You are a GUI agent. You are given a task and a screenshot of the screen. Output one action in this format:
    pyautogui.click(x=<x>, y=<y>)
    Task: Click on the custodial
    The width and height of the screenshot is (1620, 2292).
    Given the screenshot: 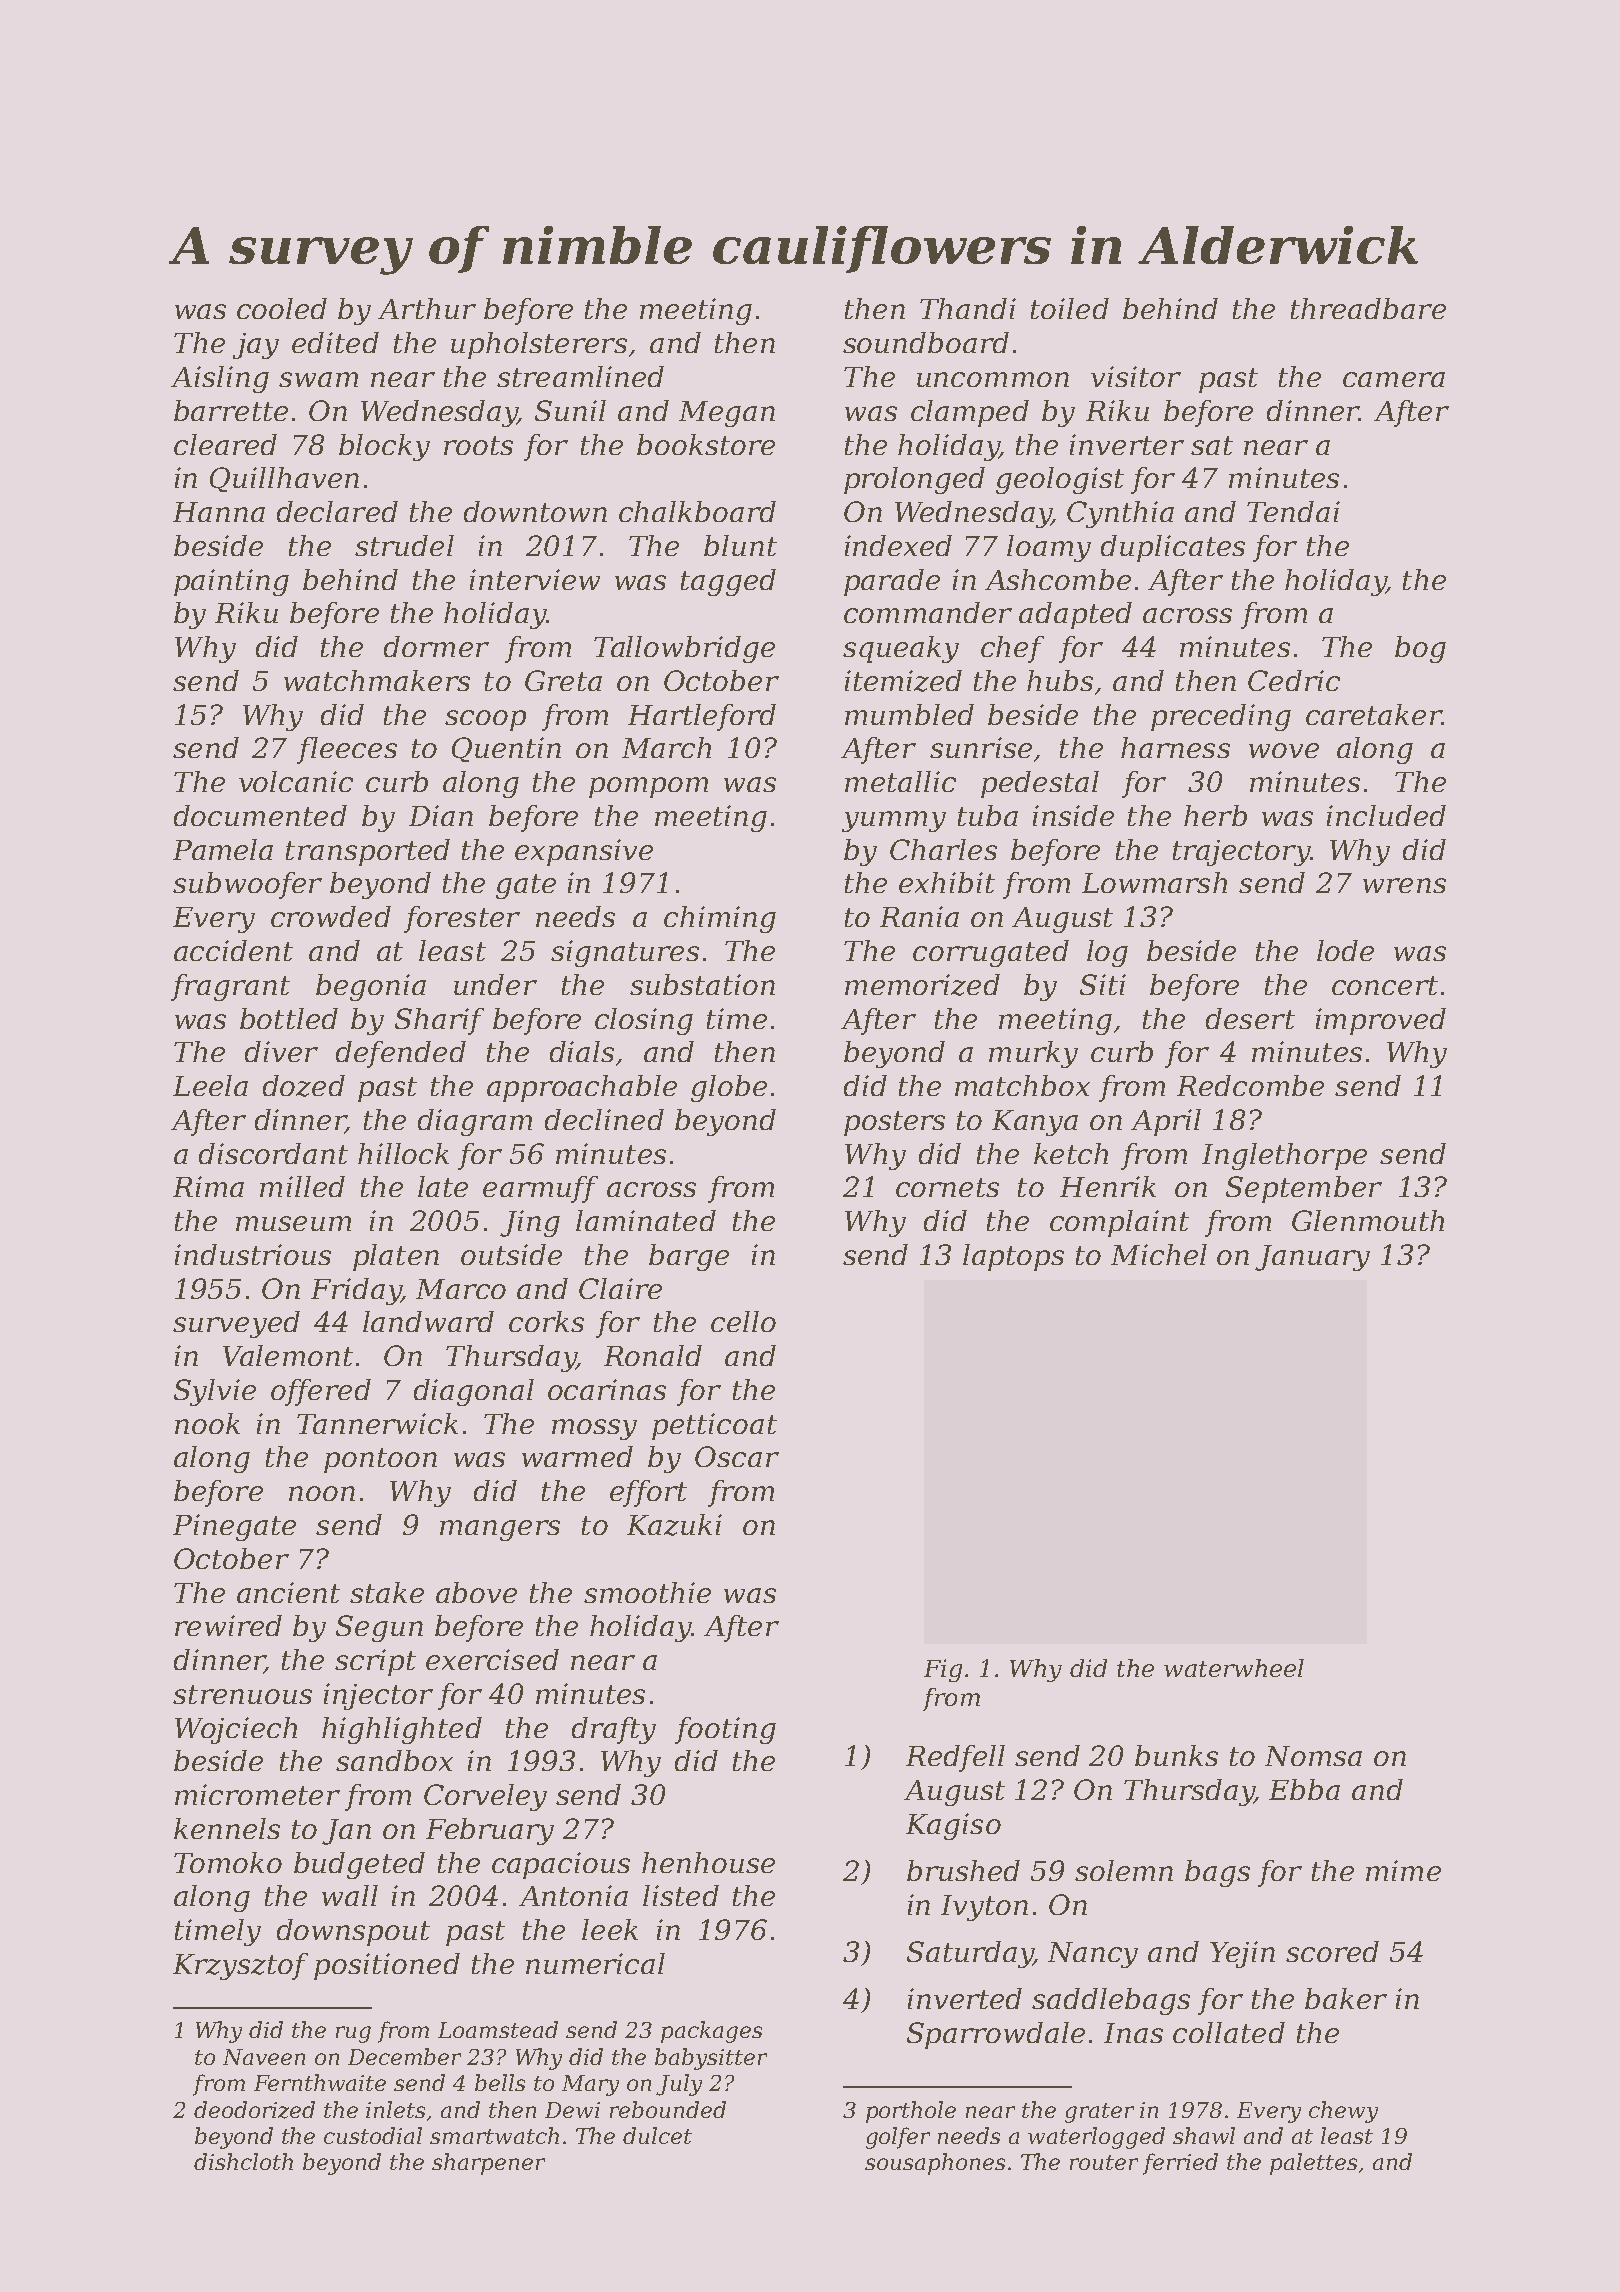 What is the action you would take?
    pyautogui.click(x=373, y=2135)
